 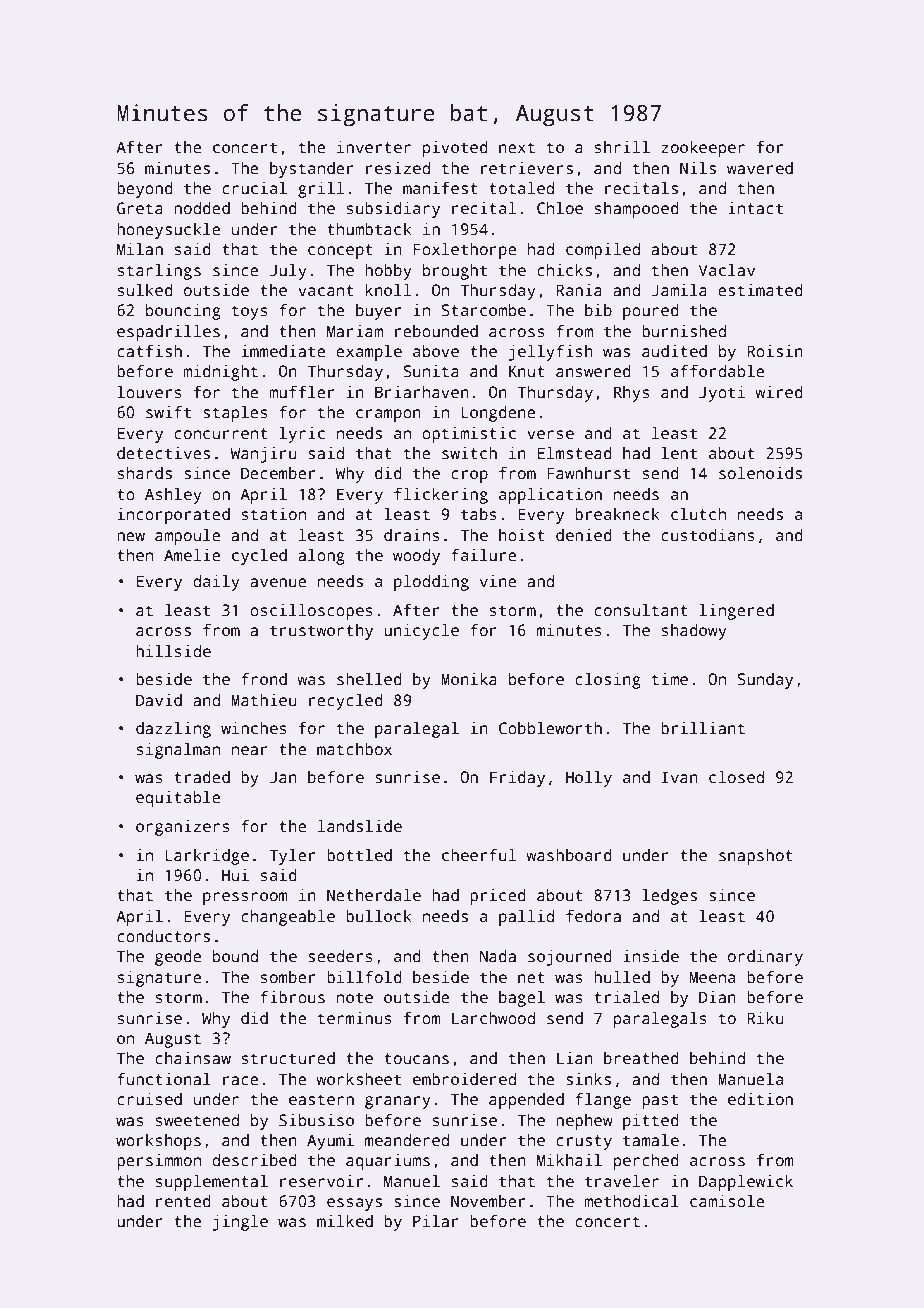 I want to click on zookeeper, so click(x=703, y=149).
